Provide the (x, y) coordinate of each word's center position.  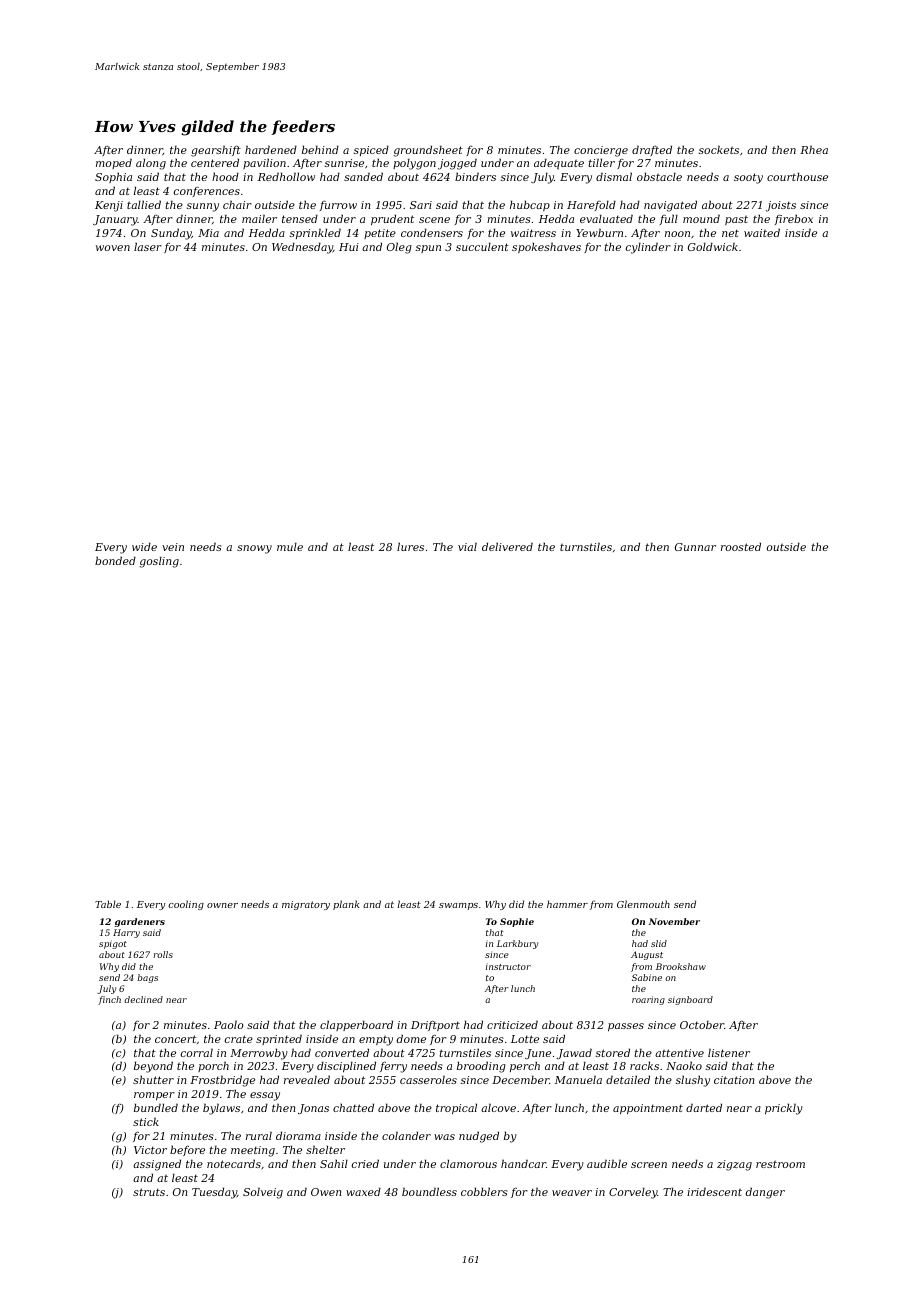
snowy (254, 549)
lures (410, 546)
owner (222, 905)
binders (475, 176)
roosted (741, 546)
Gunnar (695, 547)
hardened (271, 149)
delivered (507, 546)
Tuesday (214, 1193)
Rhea (814, 149)
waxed (363, 1191)
